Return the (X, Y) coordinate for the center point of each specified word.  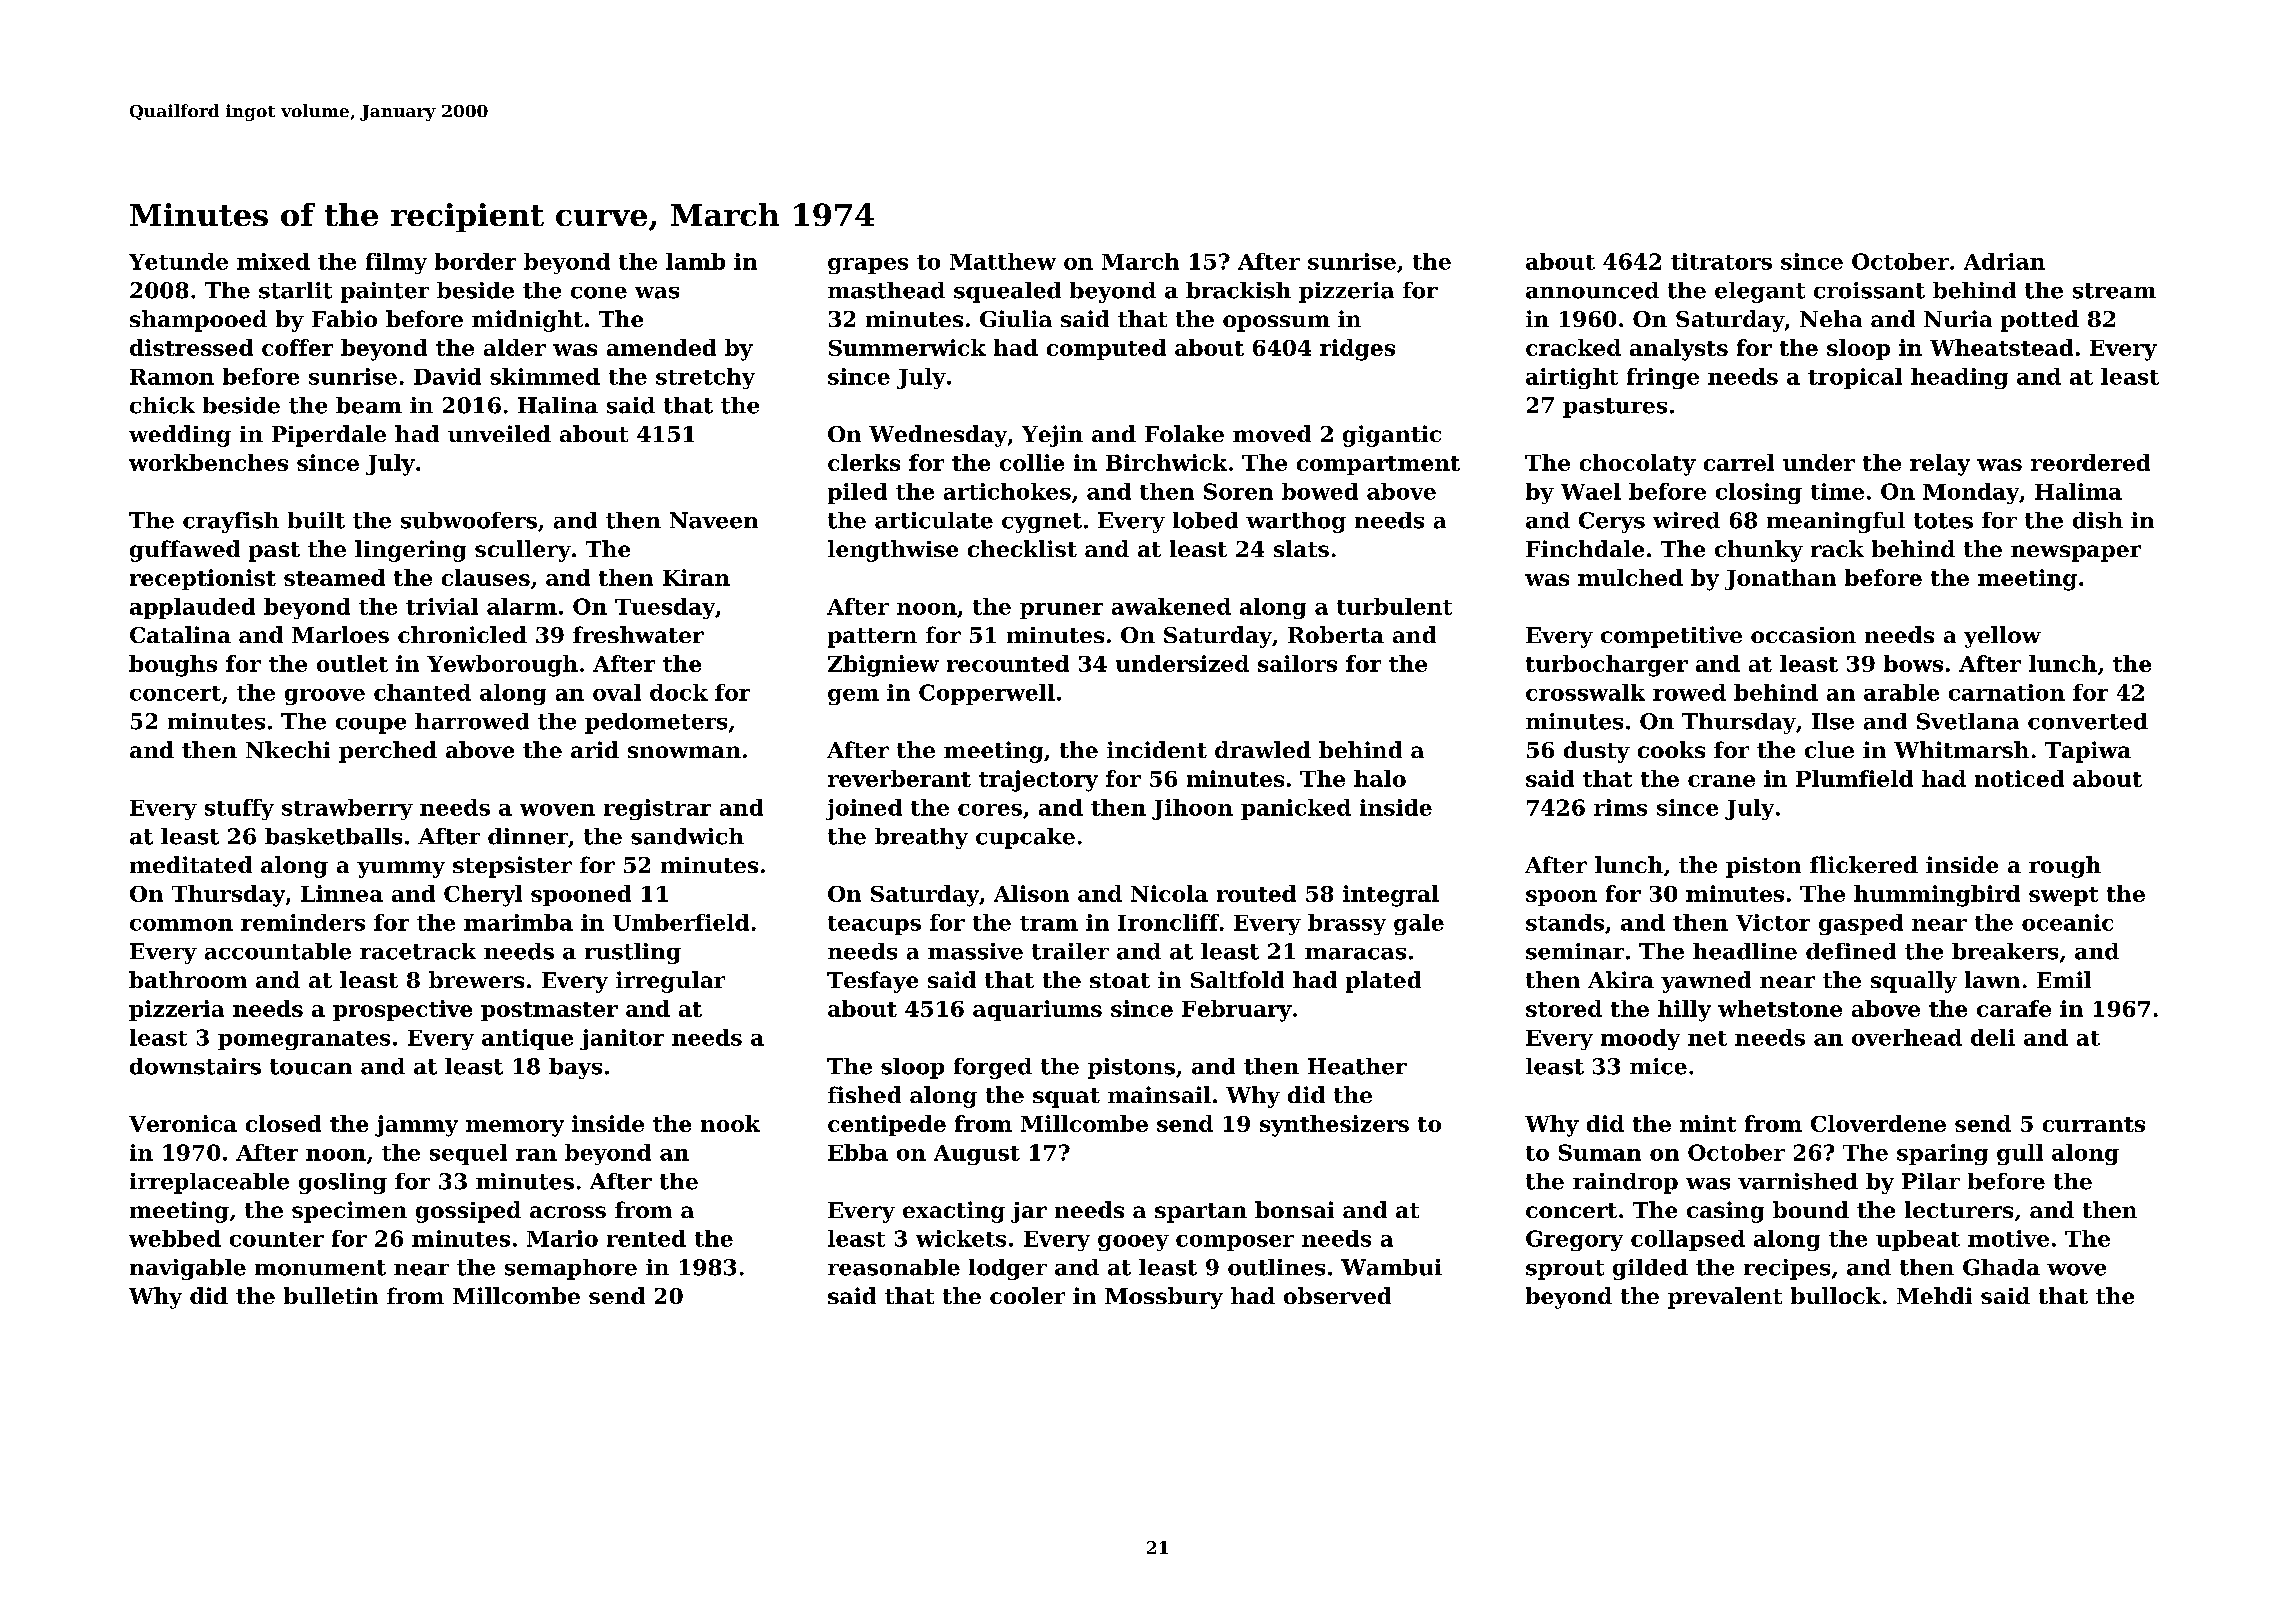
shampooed (198, 321)
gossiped (468, 1212)
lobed (1205, 520)
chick (162, 405)
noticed (2019, 778)
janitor (622, 1039)
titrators (1721, 261)
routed (1256, 893)
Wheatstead (2001, 347)
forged (993, 1068)
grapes (868, 266)
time (1837, 491)
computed (1106, 349)
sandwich (687, 836)
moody (1640, 1039)
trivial (442, 606)
